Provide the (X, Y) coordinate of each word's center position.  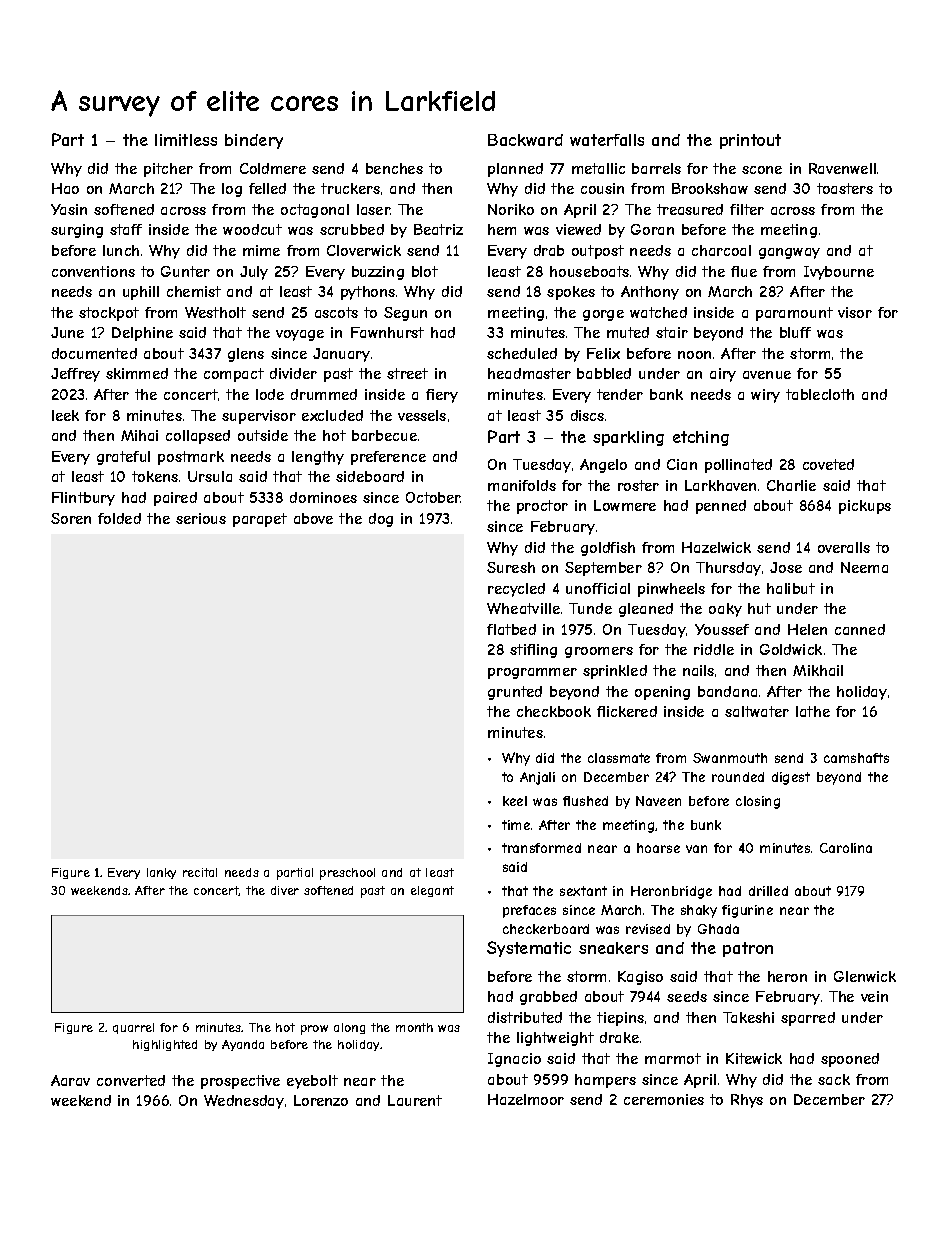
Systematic (529, 949)
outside (263, 435)
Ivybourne (839, 273)
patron (748, 949)
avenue (767, 375)
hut (759, 608)
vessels (422, 415)
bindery (254, 141)
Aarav (70, 1080)
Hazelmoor (526, 1099)
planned (515, 170)
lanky (161, 873)
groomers (599, 652)
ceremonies (664, 1099)
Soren (71, 518)
